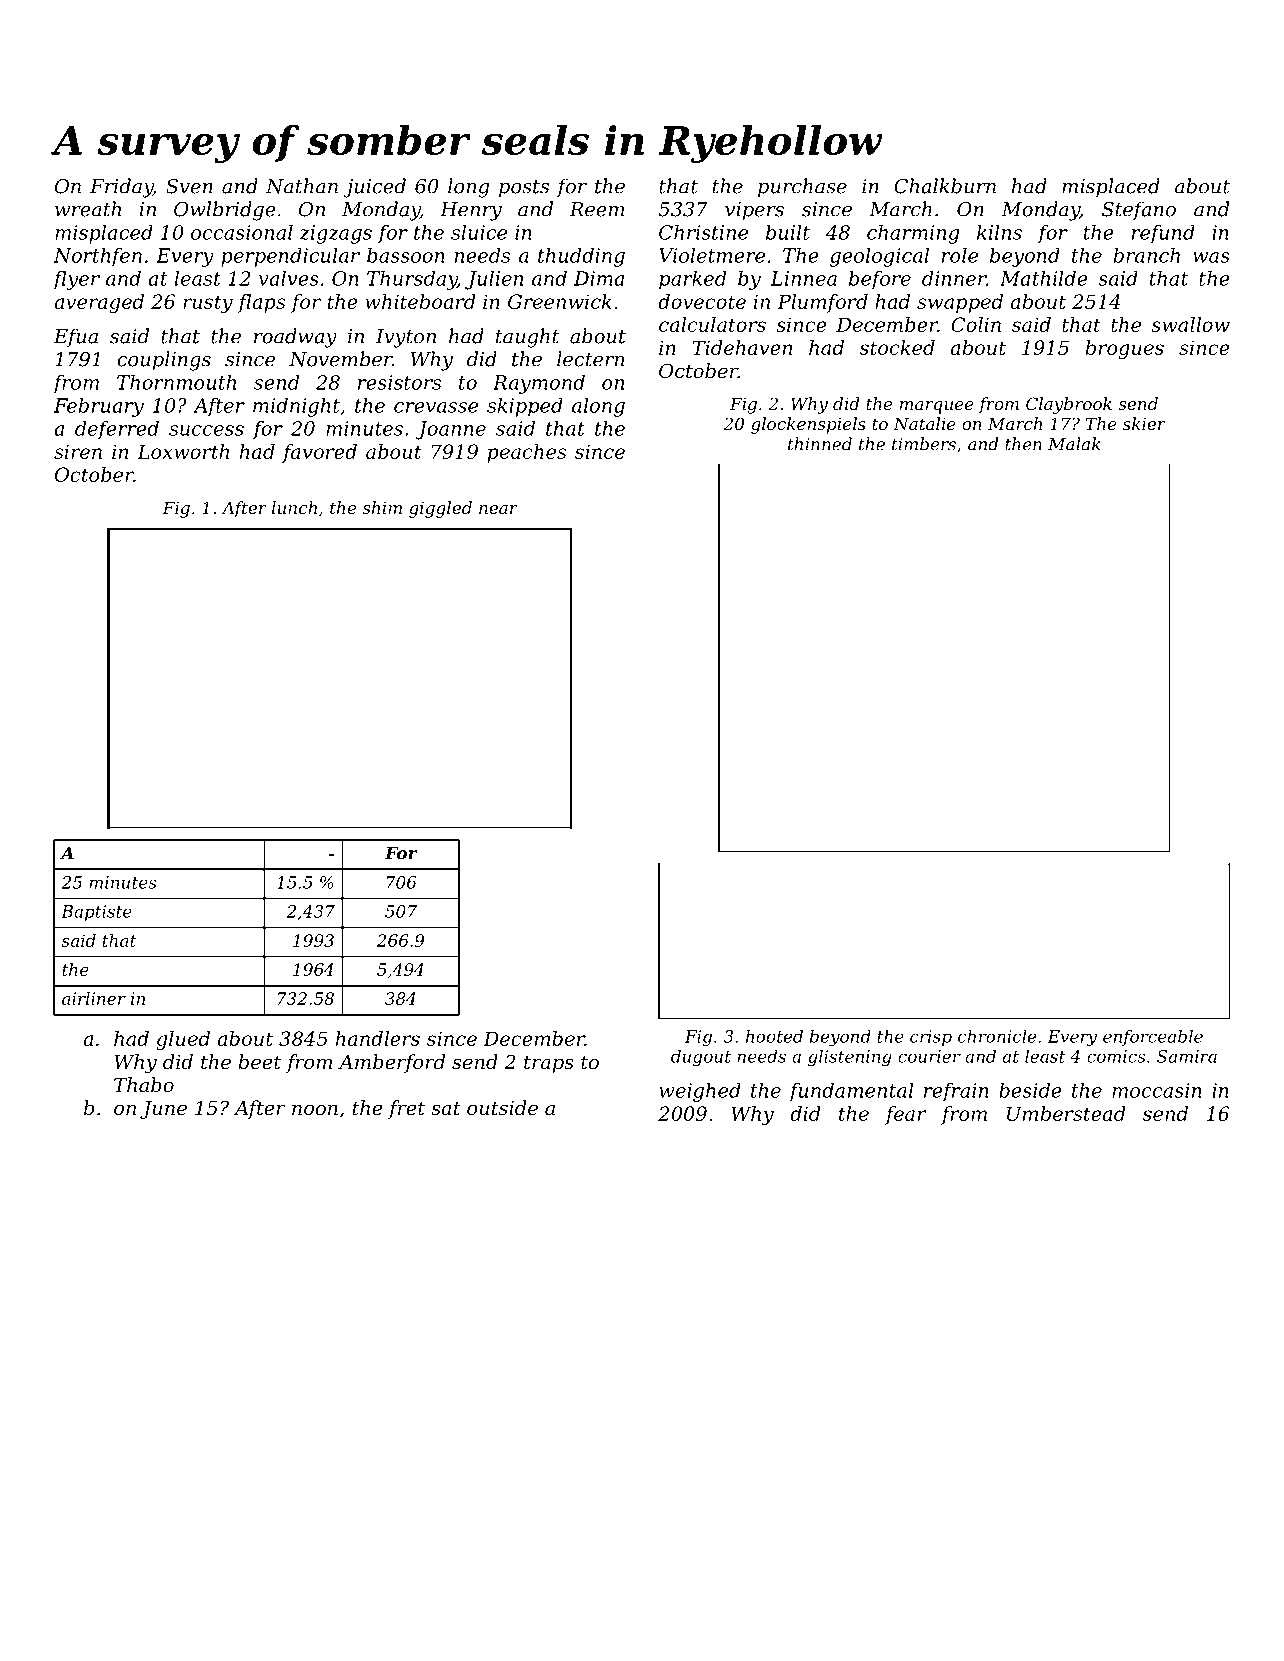  I want to click on flyer, so click(76, 280).
